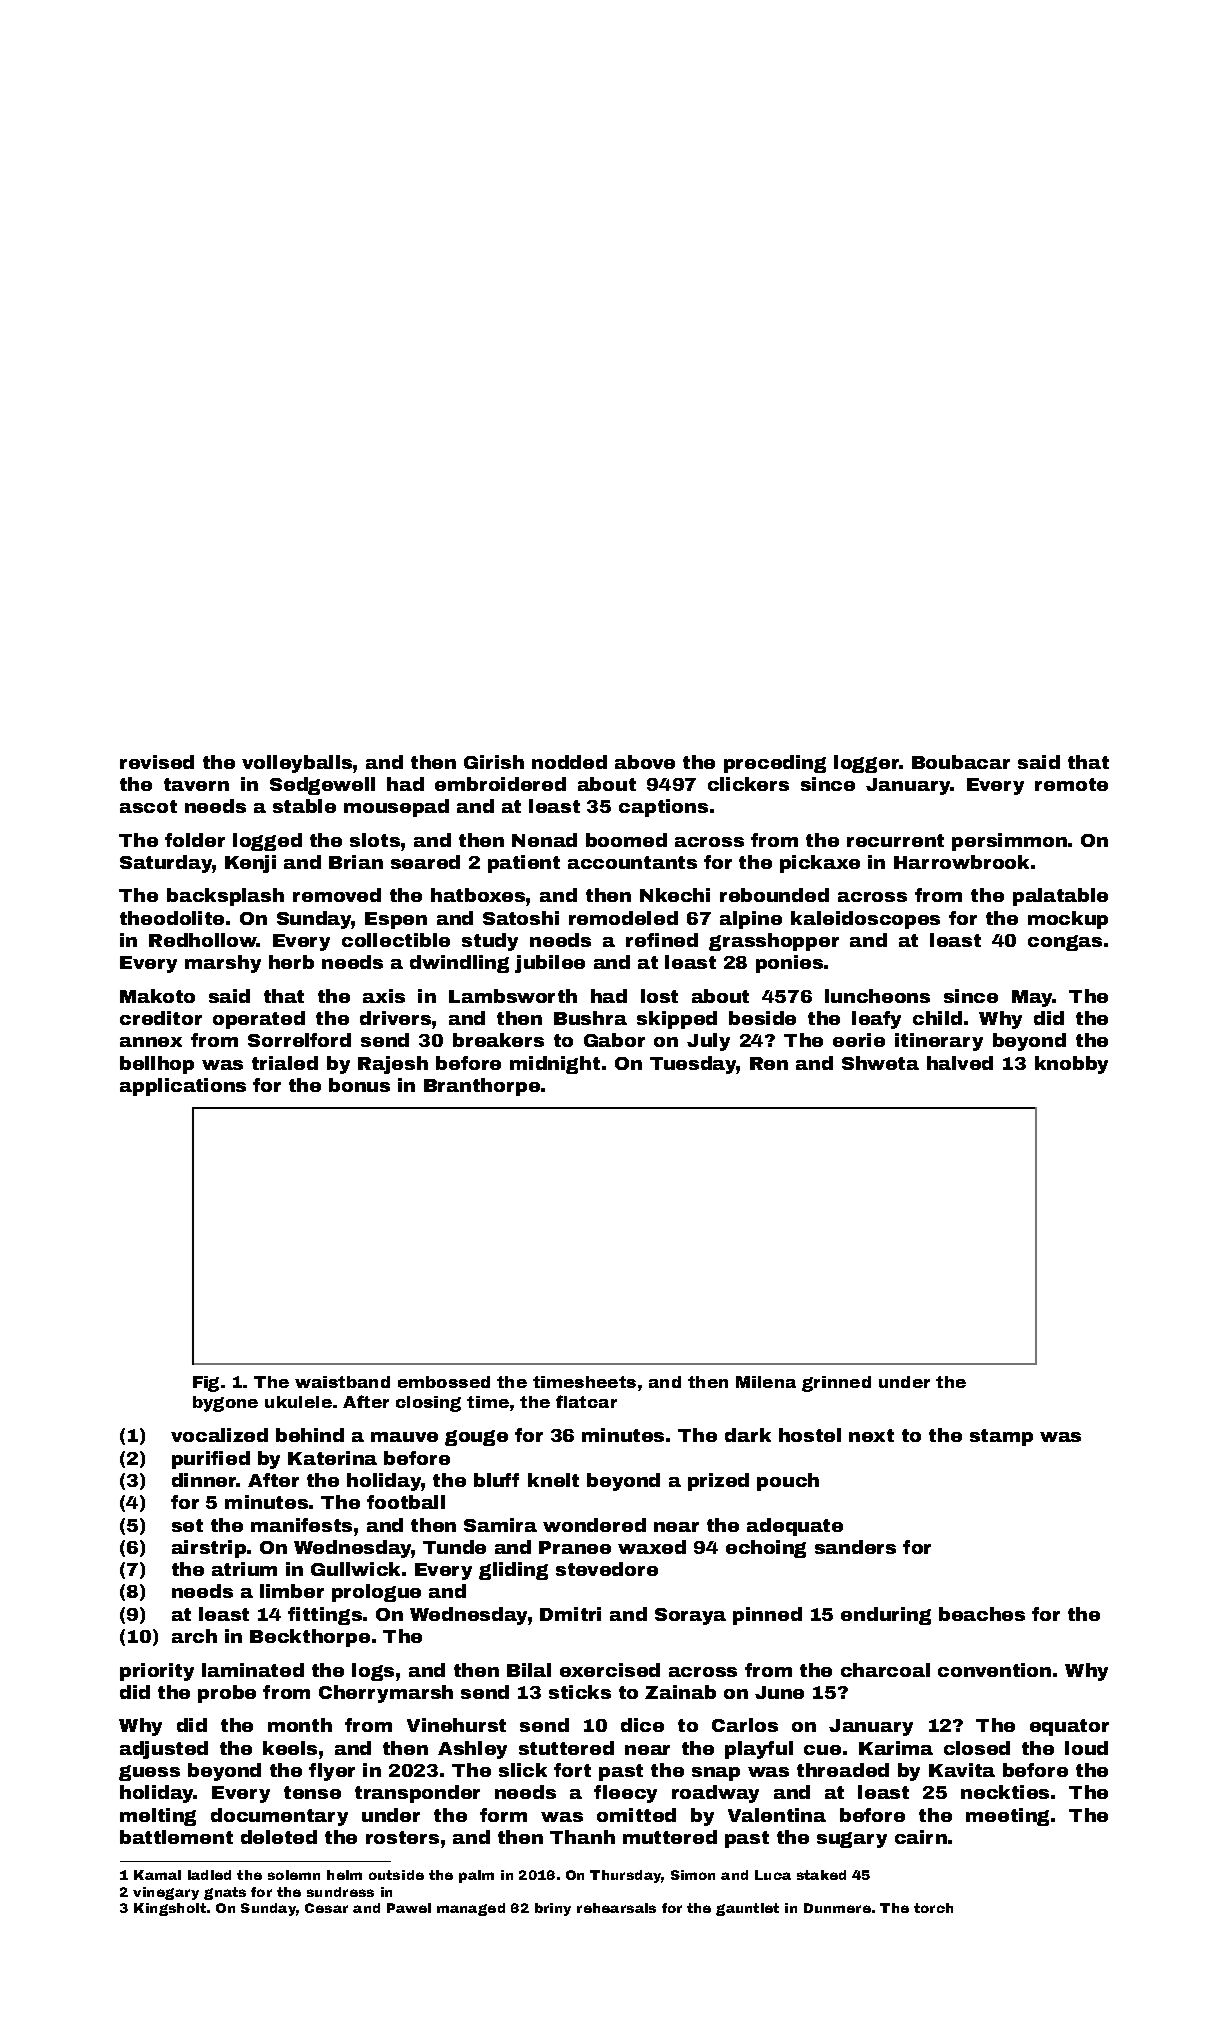  Describe the element at coordinates (586, 1401) in the page. I see `flatcar` at that location.
